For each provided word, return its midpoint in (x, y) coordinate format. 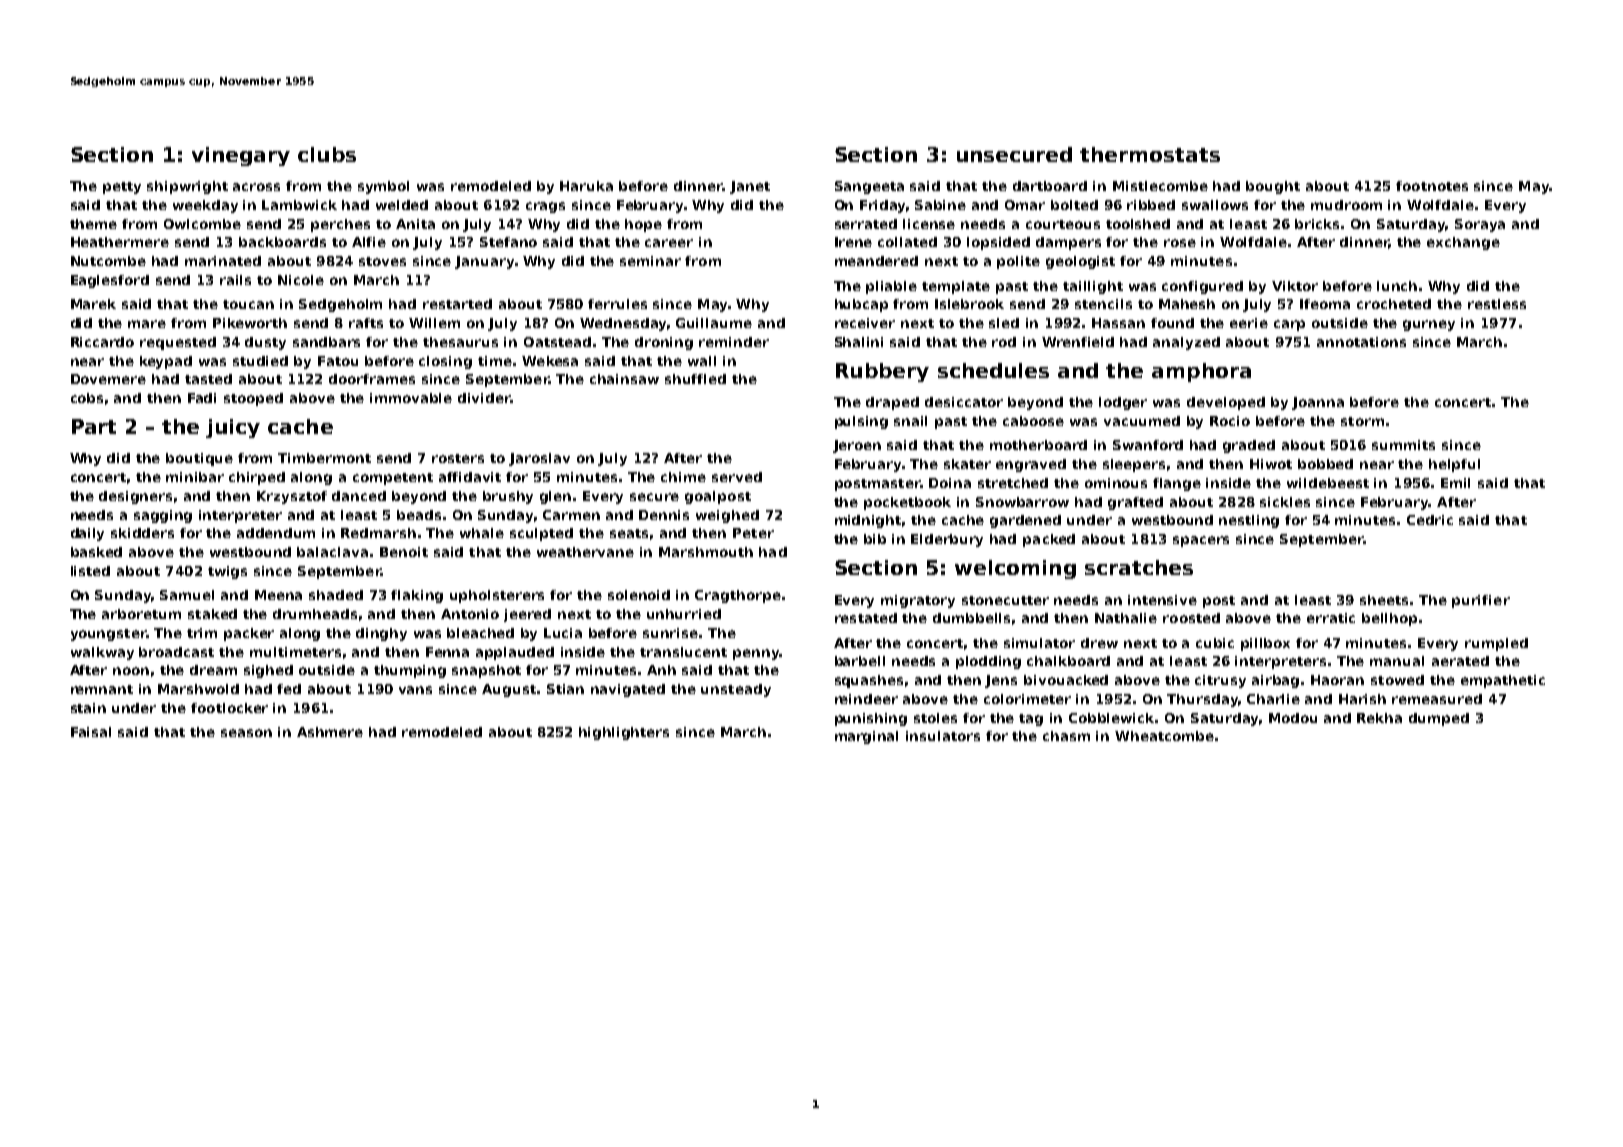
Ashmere (330, 732)
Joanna (1318, 403)
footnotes (1432, 186)
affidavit (470, 477)
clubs (327, 154)
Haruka (586, 186)
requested (178, 343)
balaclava (332, 552)
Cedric (1430, 520)
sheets (1384, 600)
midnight (868, 521)
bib (875, 539)
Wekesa (550, 361)
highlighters (624, 733)
